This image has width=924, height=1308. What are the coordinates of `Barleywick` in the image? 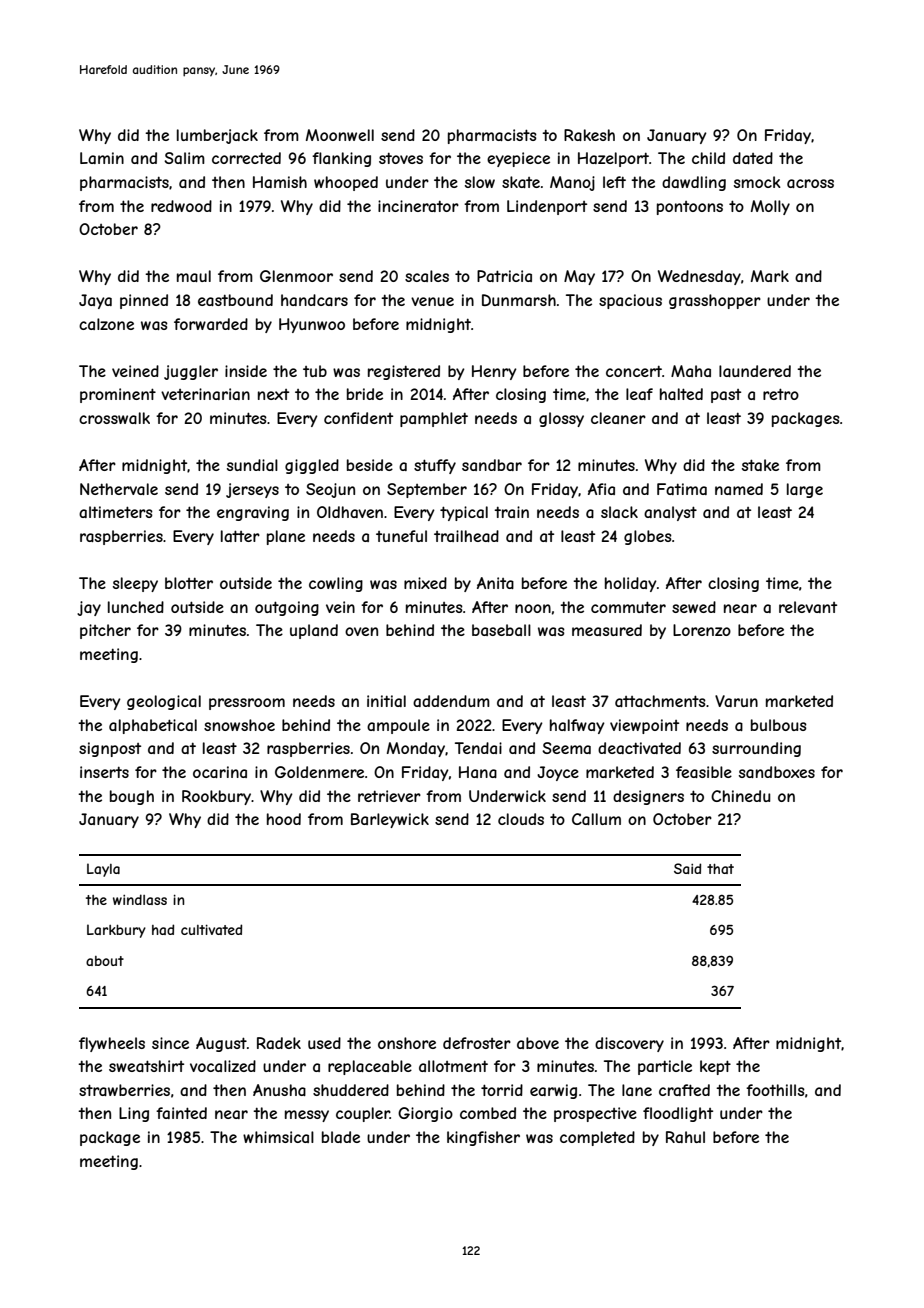 It's located at (390, 820).
